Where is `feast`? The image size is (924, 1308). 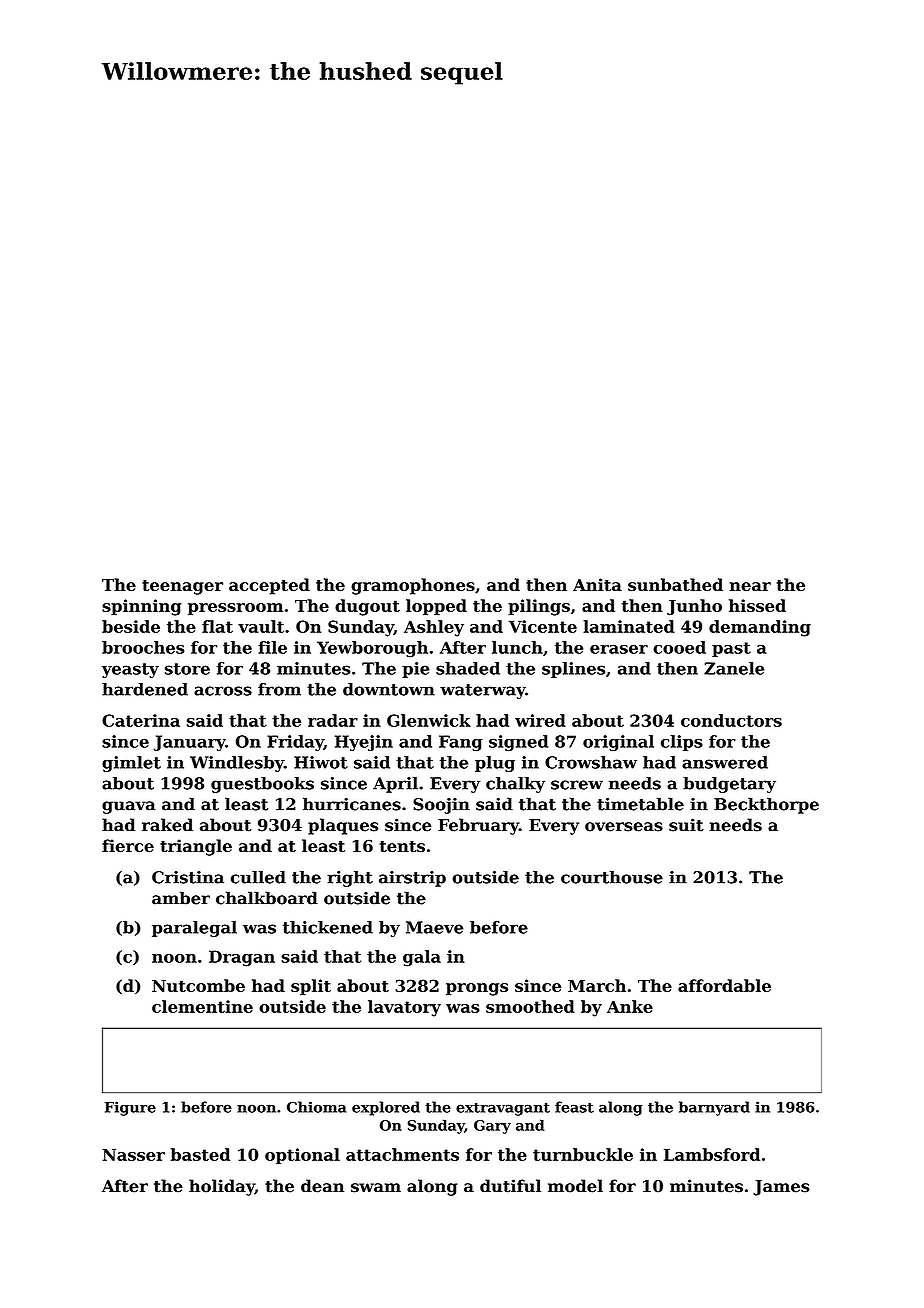 feast is located at coordinates (574, 1107).
